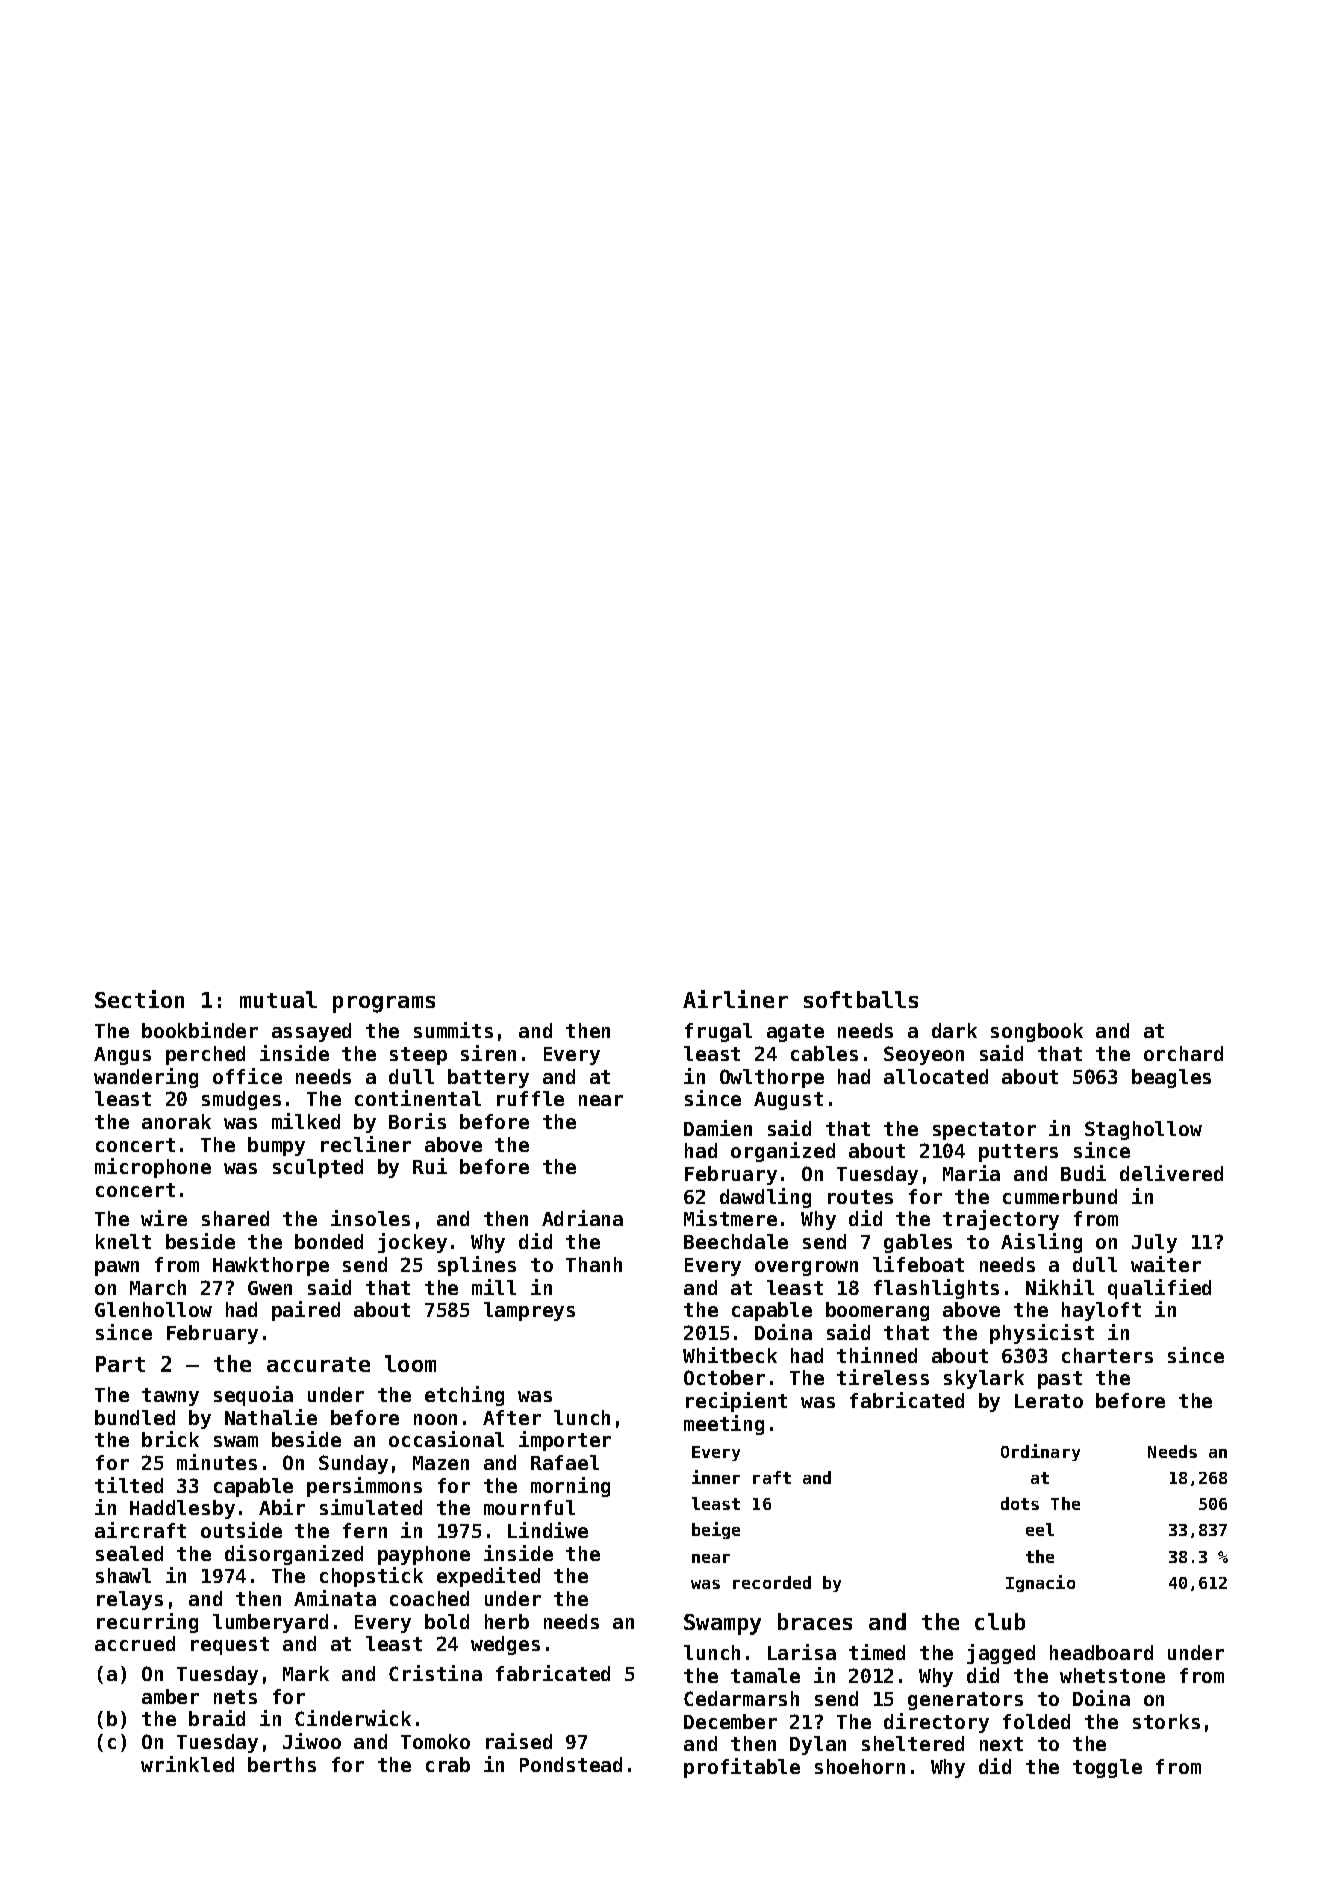 This image has width=1331, height=1882. What do you see at coordinates (139, 999) in the image?
I see `Section` at bounding box center [139, 999].
